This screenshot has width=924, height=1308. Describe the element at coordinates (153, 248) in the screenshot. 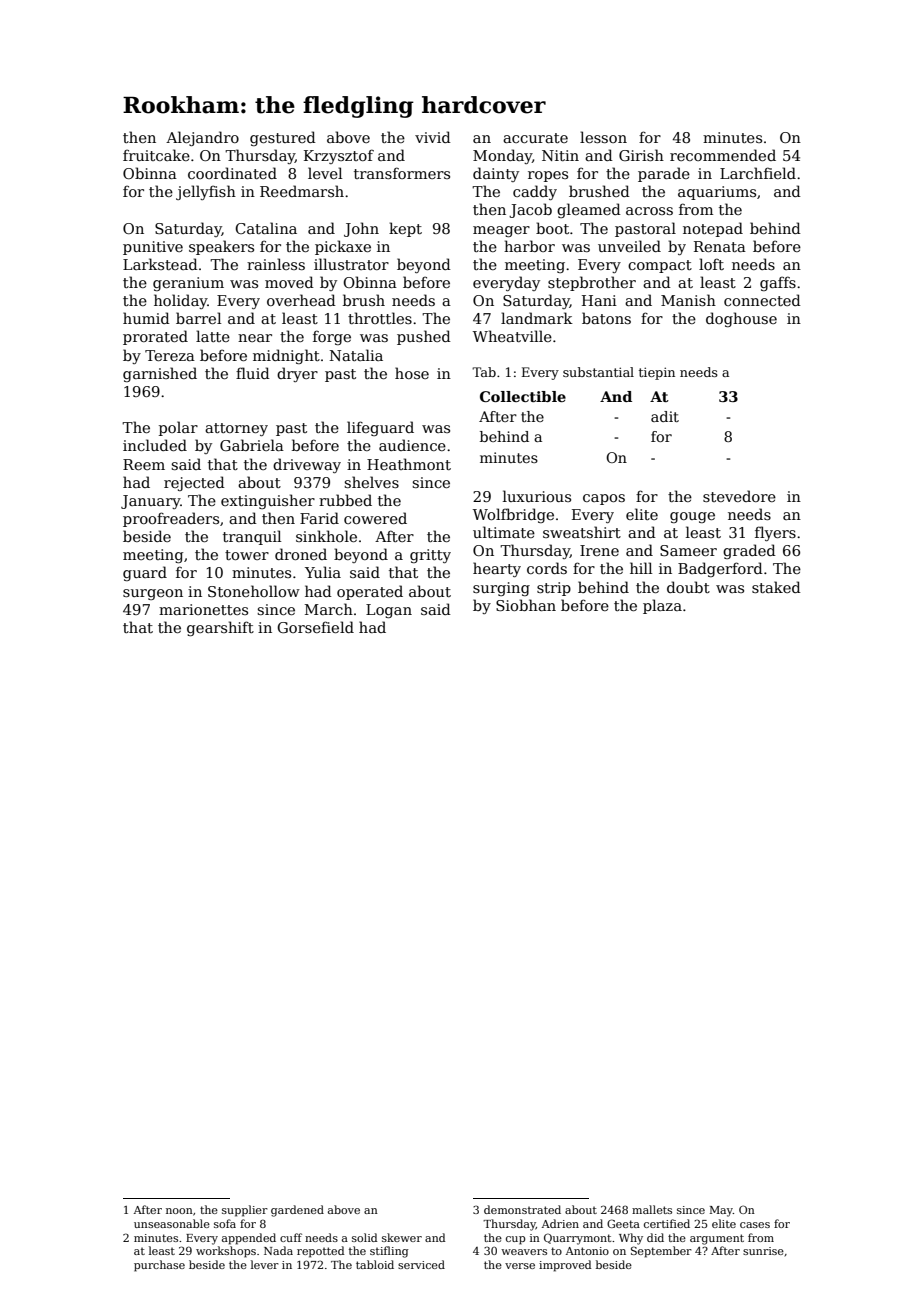

I see `punitive` at that location.
